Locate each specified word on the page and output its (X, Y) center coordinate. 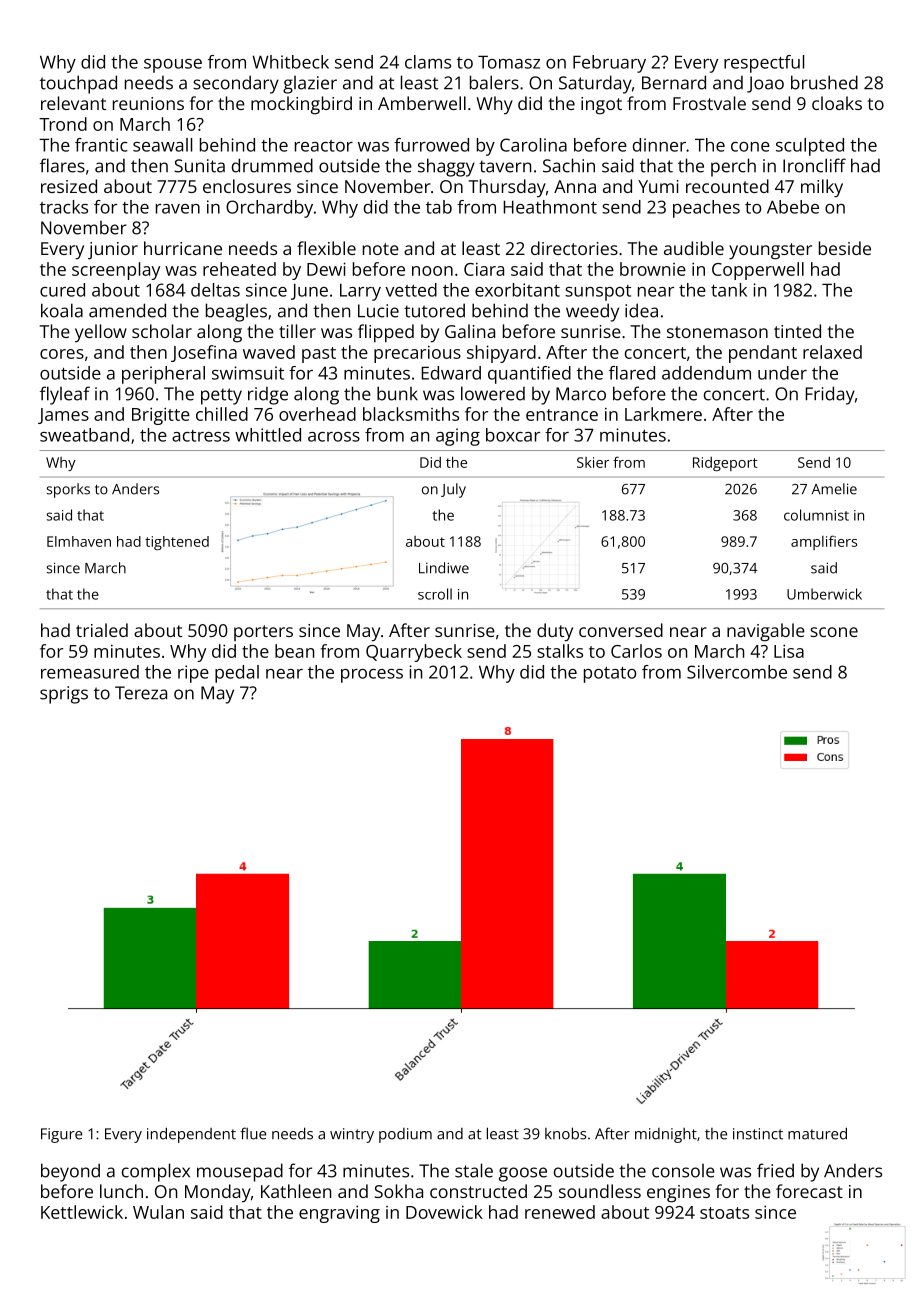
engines (678, 1194)
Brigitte (161, 416)
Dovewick (444, 1212)
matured (817, 1133)
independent (191, 1135)
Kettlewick (82, 1212)
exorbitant (517, 290)
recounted (727, 186)
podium (405, 1135)
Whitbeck (290, 62)
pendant (763, 354)
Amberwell (422, 103)
